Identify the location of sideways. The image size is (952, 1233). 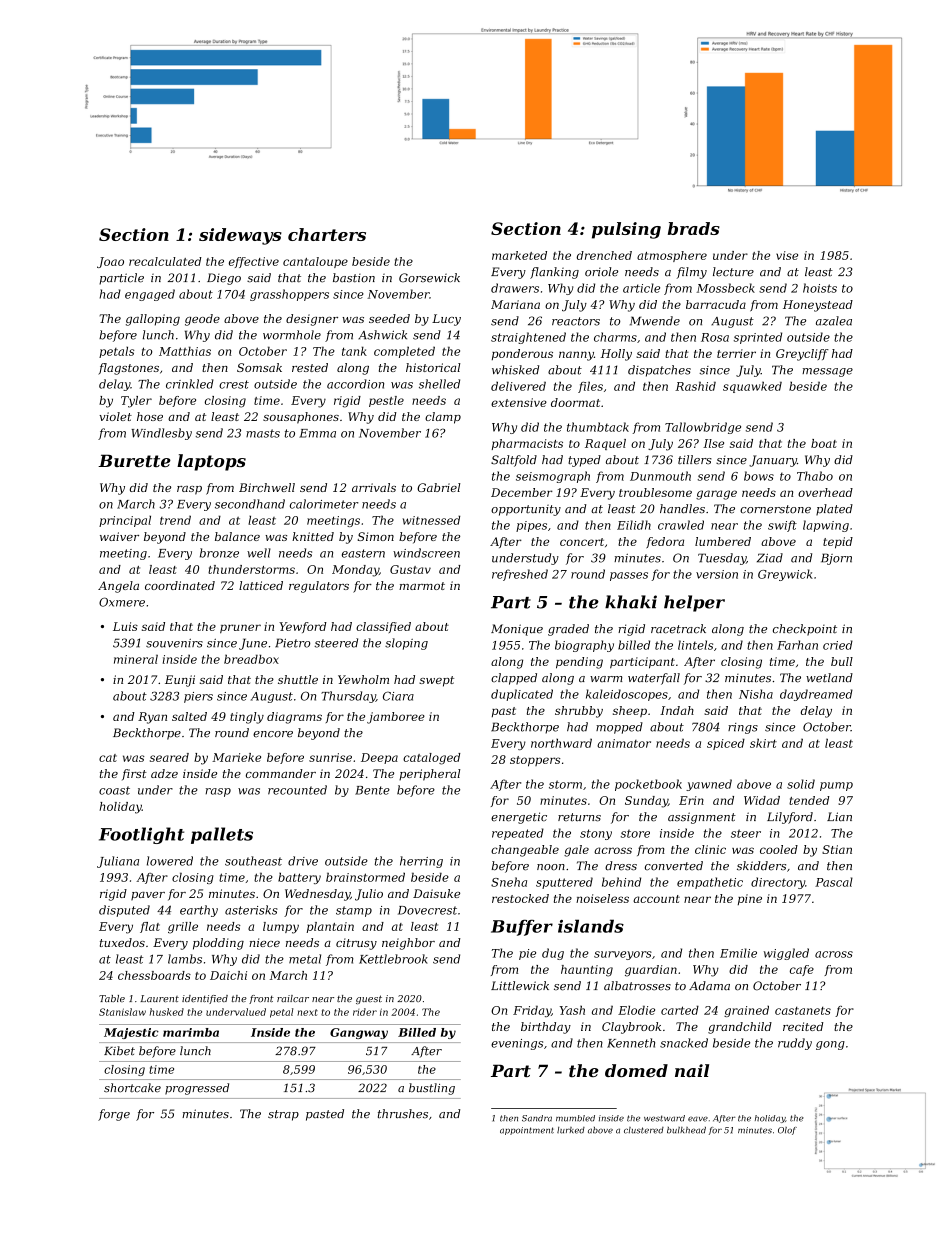
(240, 236).
